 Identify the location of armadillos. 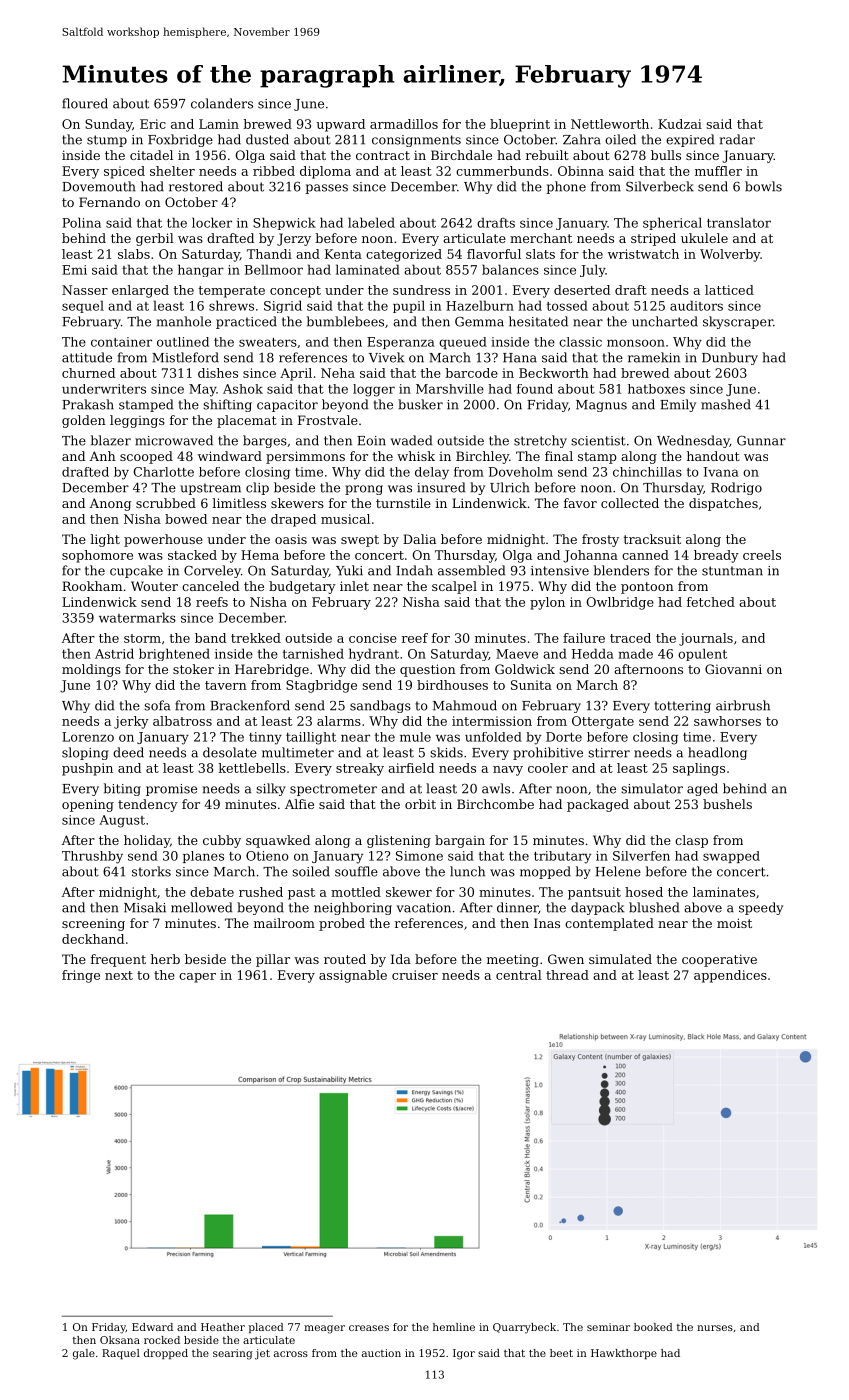
(404, 124).
